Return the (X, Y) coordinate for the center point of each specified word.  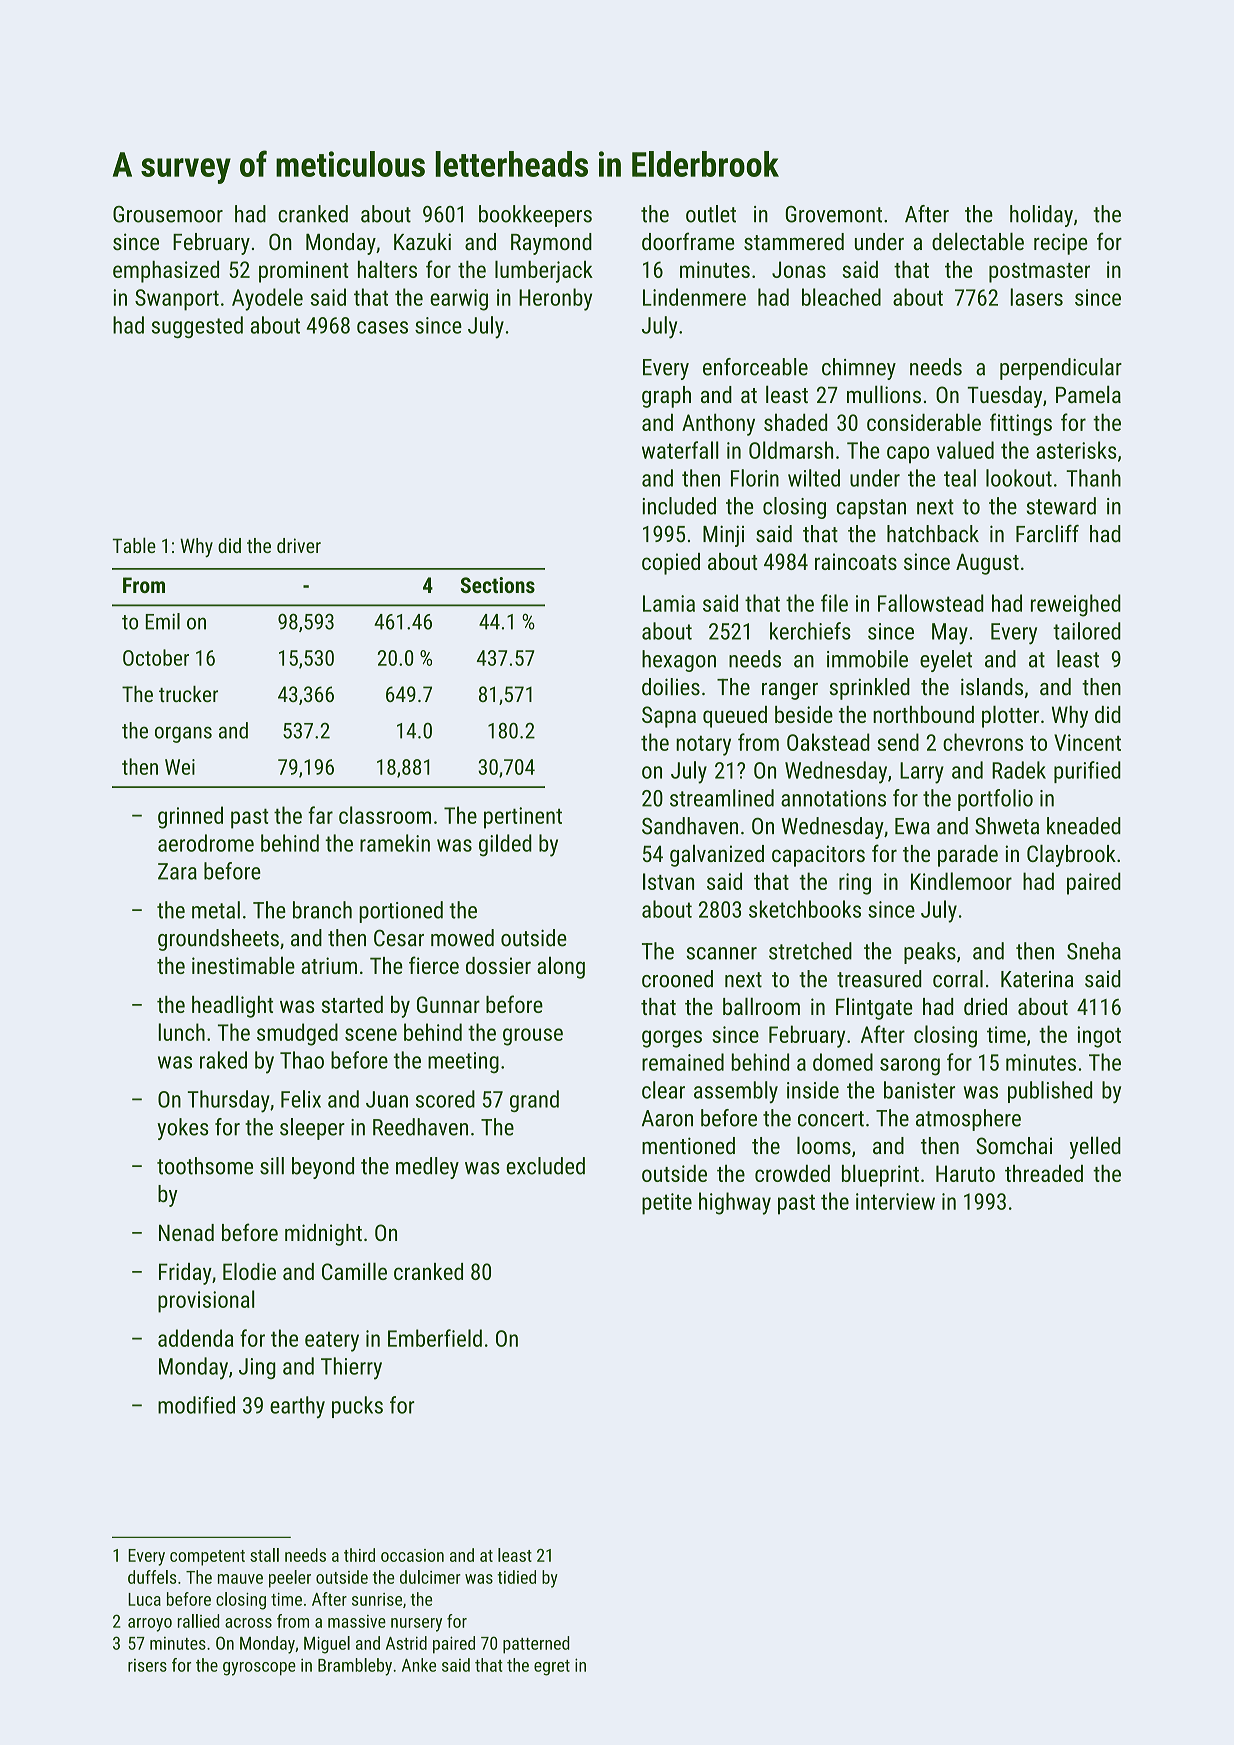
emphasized (166, 271)
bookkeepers (535, 216)
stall (264, 1555)
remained (683, 1062)
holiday (1041, 216)
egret (552, 1668)
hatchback (933, 534)
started (352, 1004)
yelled (1095, 1148)
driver (299, 545)
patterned (536, 1645)
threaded (1044, 1173)
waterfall (680, 450)
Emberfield (435, 1338)
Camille (354, 1271)
